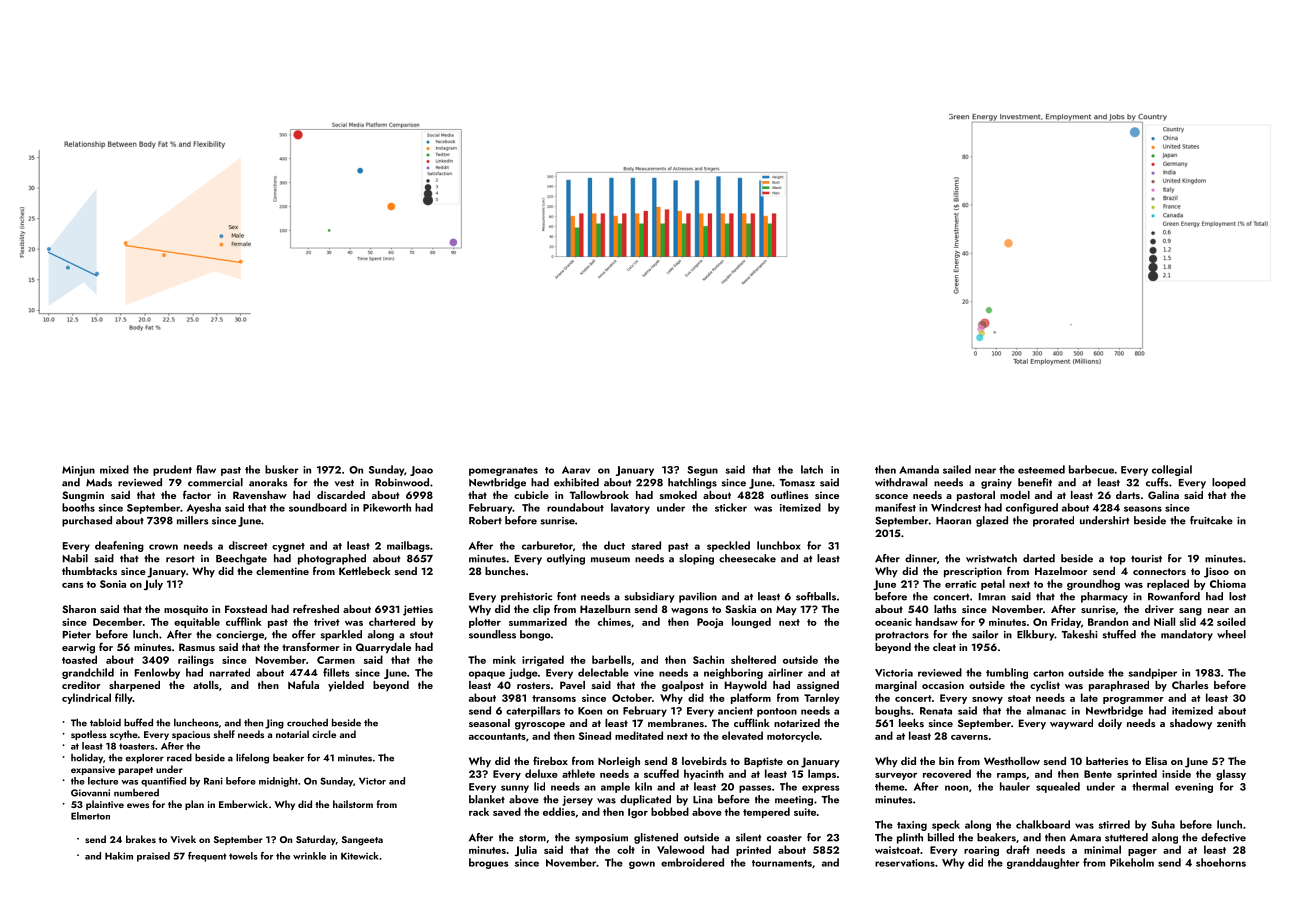 The height and width of the screenshot is (924, 1308). What do you see at coordinates (1221, 862) in the screenshot?
I see `shoehorns` at bounding box center [1221, 862].
